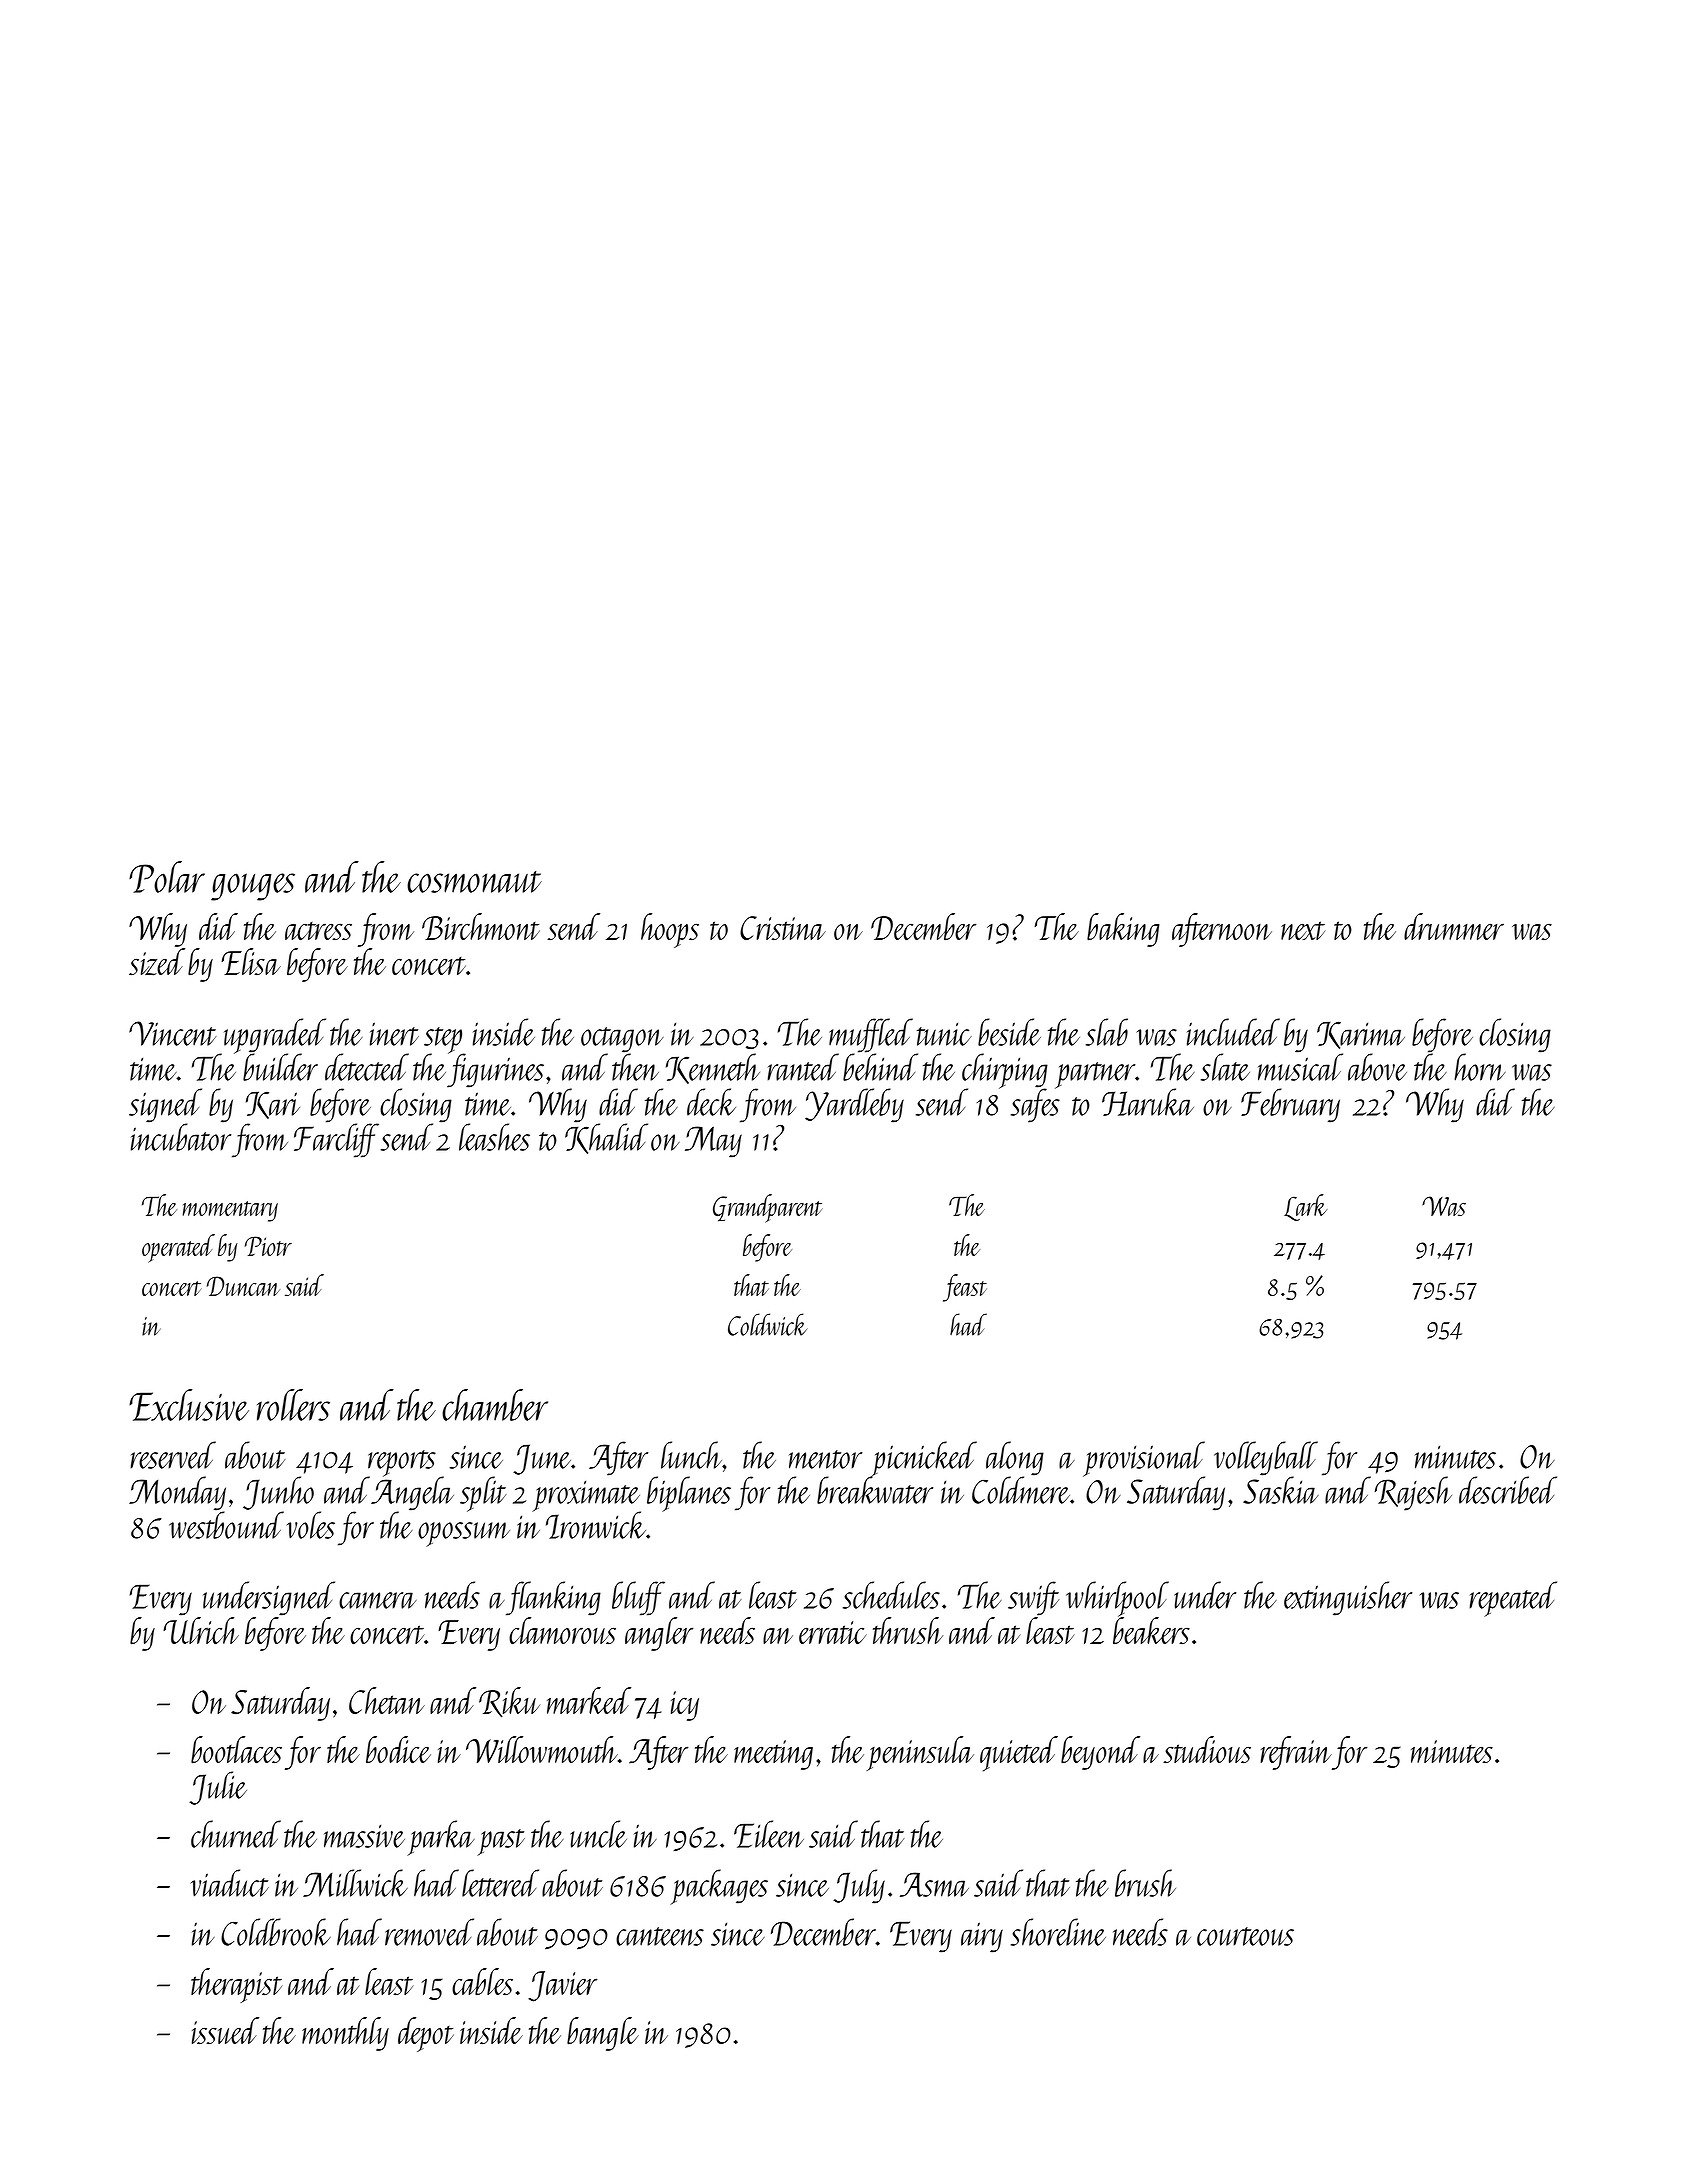 The height and width of the screenshot is (2178, 1683). I want to click on removed, so click(429, 1932).
